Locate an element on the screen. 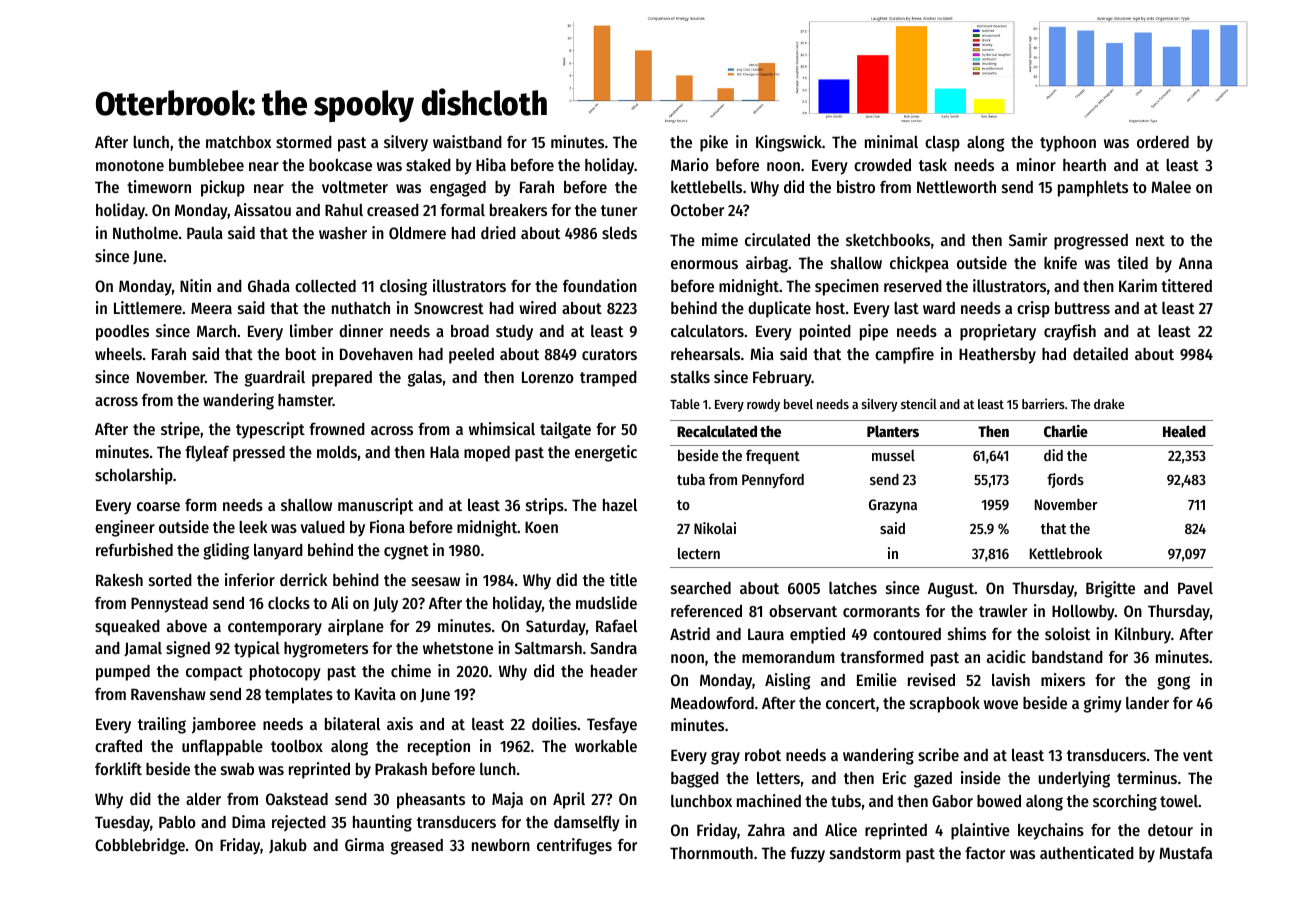  alder is located at coordinates (203, 799).
